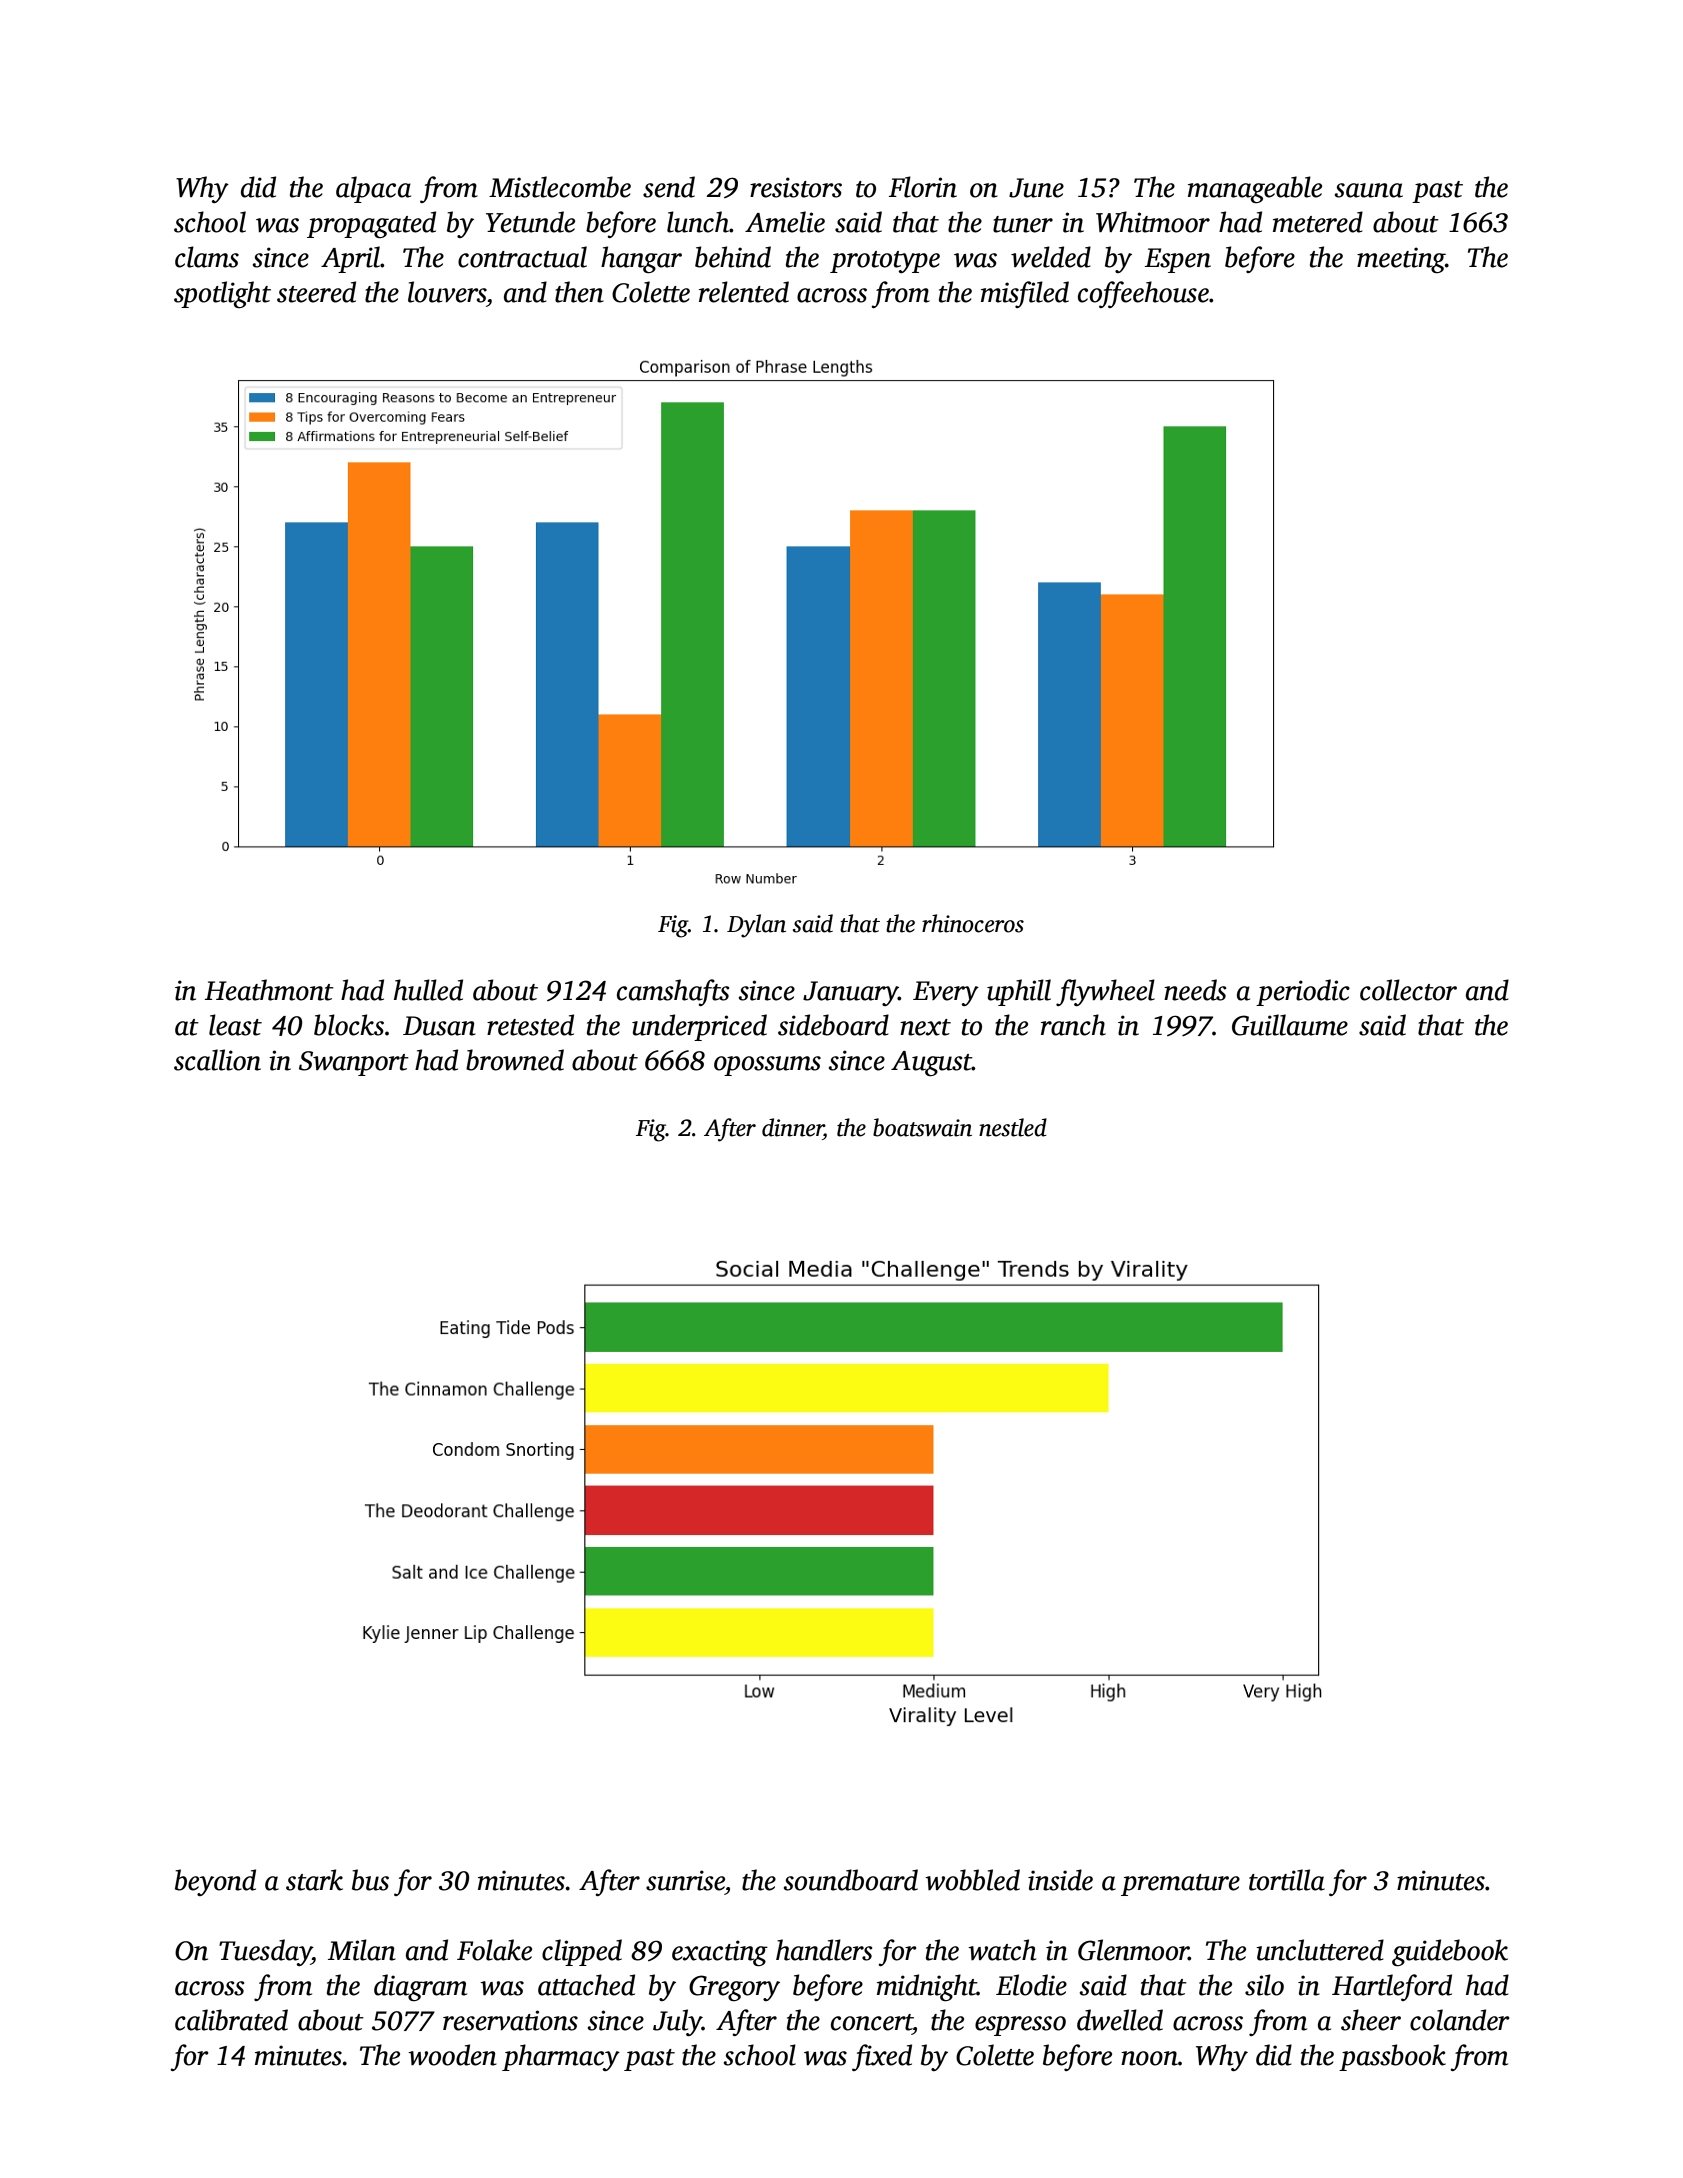 This page has width=1683, height=2178. I want to click on nestled, so click(1013, 1127).
